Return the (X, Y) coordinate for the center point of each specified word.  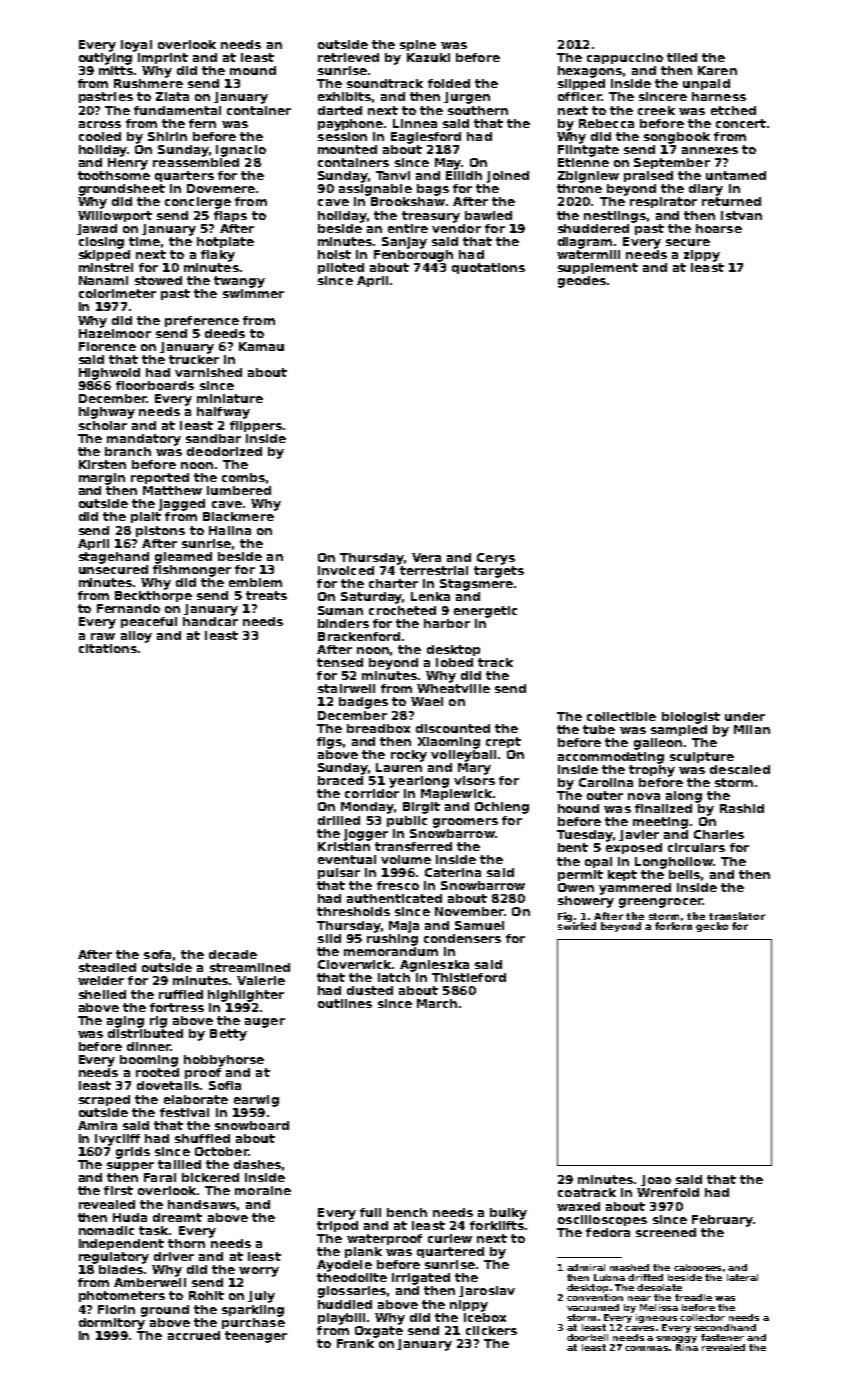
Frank (355, 1343)
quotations (488, 268)
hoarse (719, 228)
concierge (198, 203)
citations (108, 648)
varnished (208, 372)
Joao (656, 1180)
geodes (582, 282)
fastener (722, 1337)
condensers (462, 938)
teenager (256, 1337)
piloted (341, 268)
